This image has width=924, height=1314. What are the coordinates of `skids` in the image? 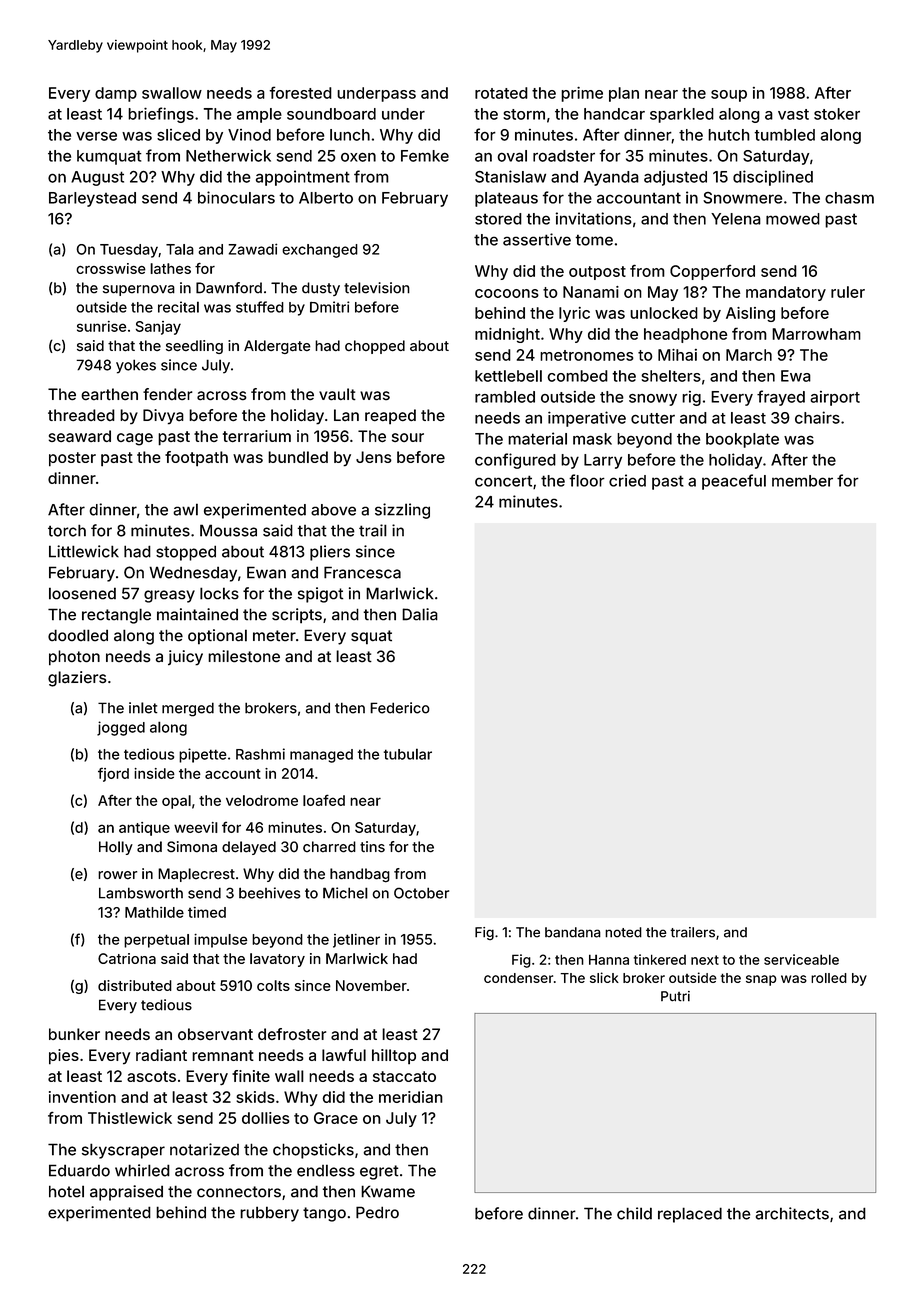 It's located at (255, 1097).
